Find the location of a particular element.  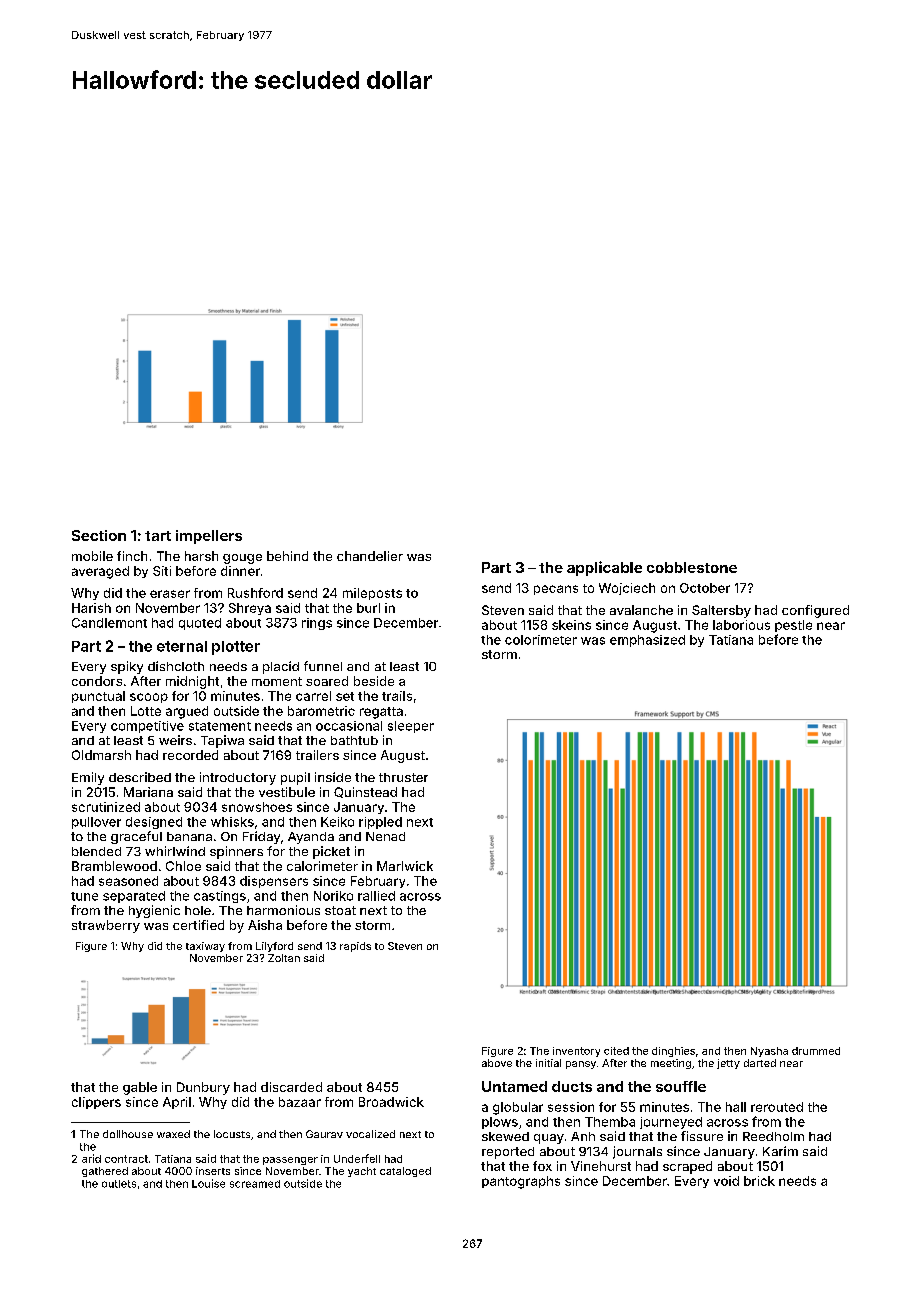

sleeper is located at coordinates (411, 727).
